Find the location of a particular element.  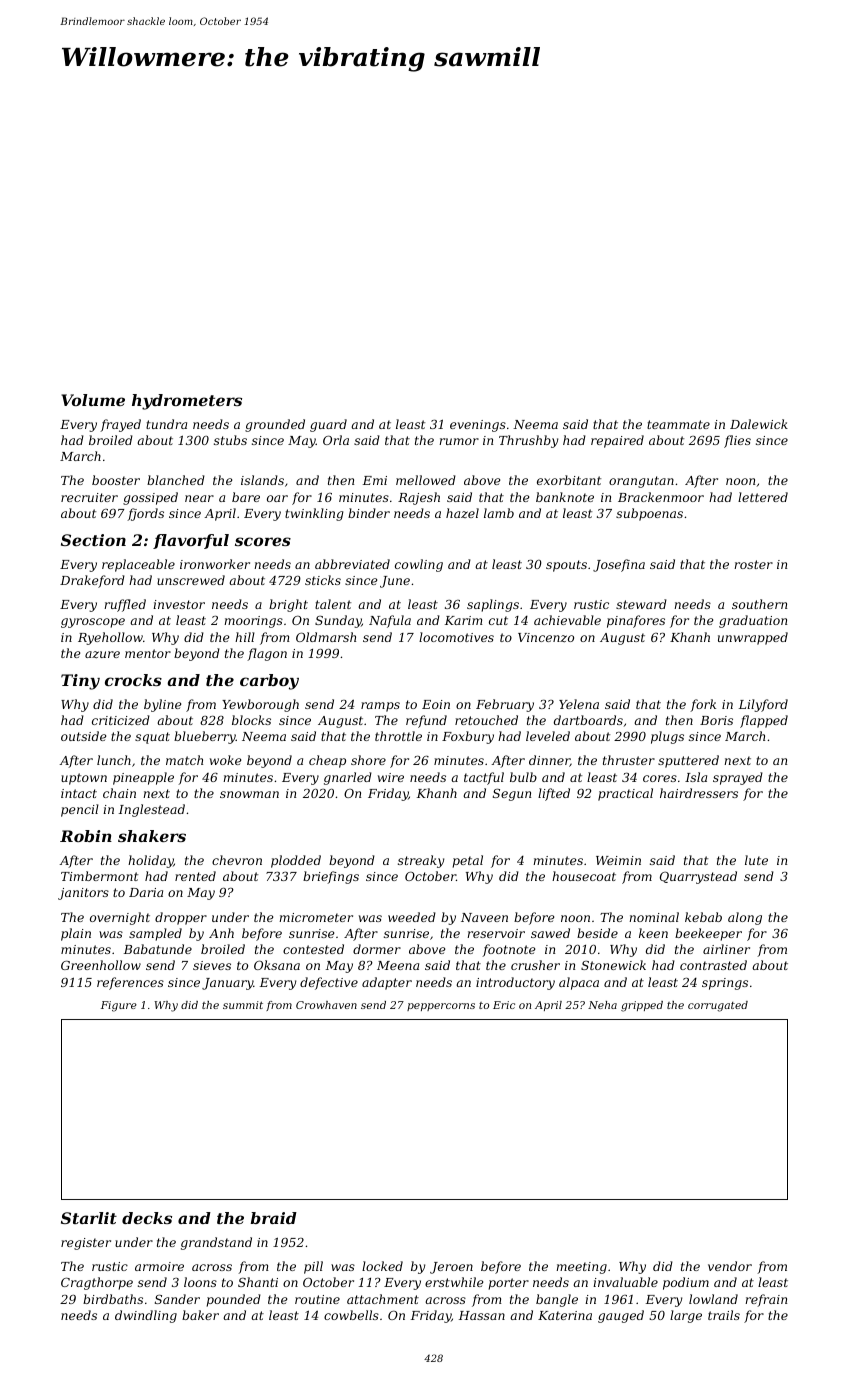

springs is located at coordinates (725, 984).
